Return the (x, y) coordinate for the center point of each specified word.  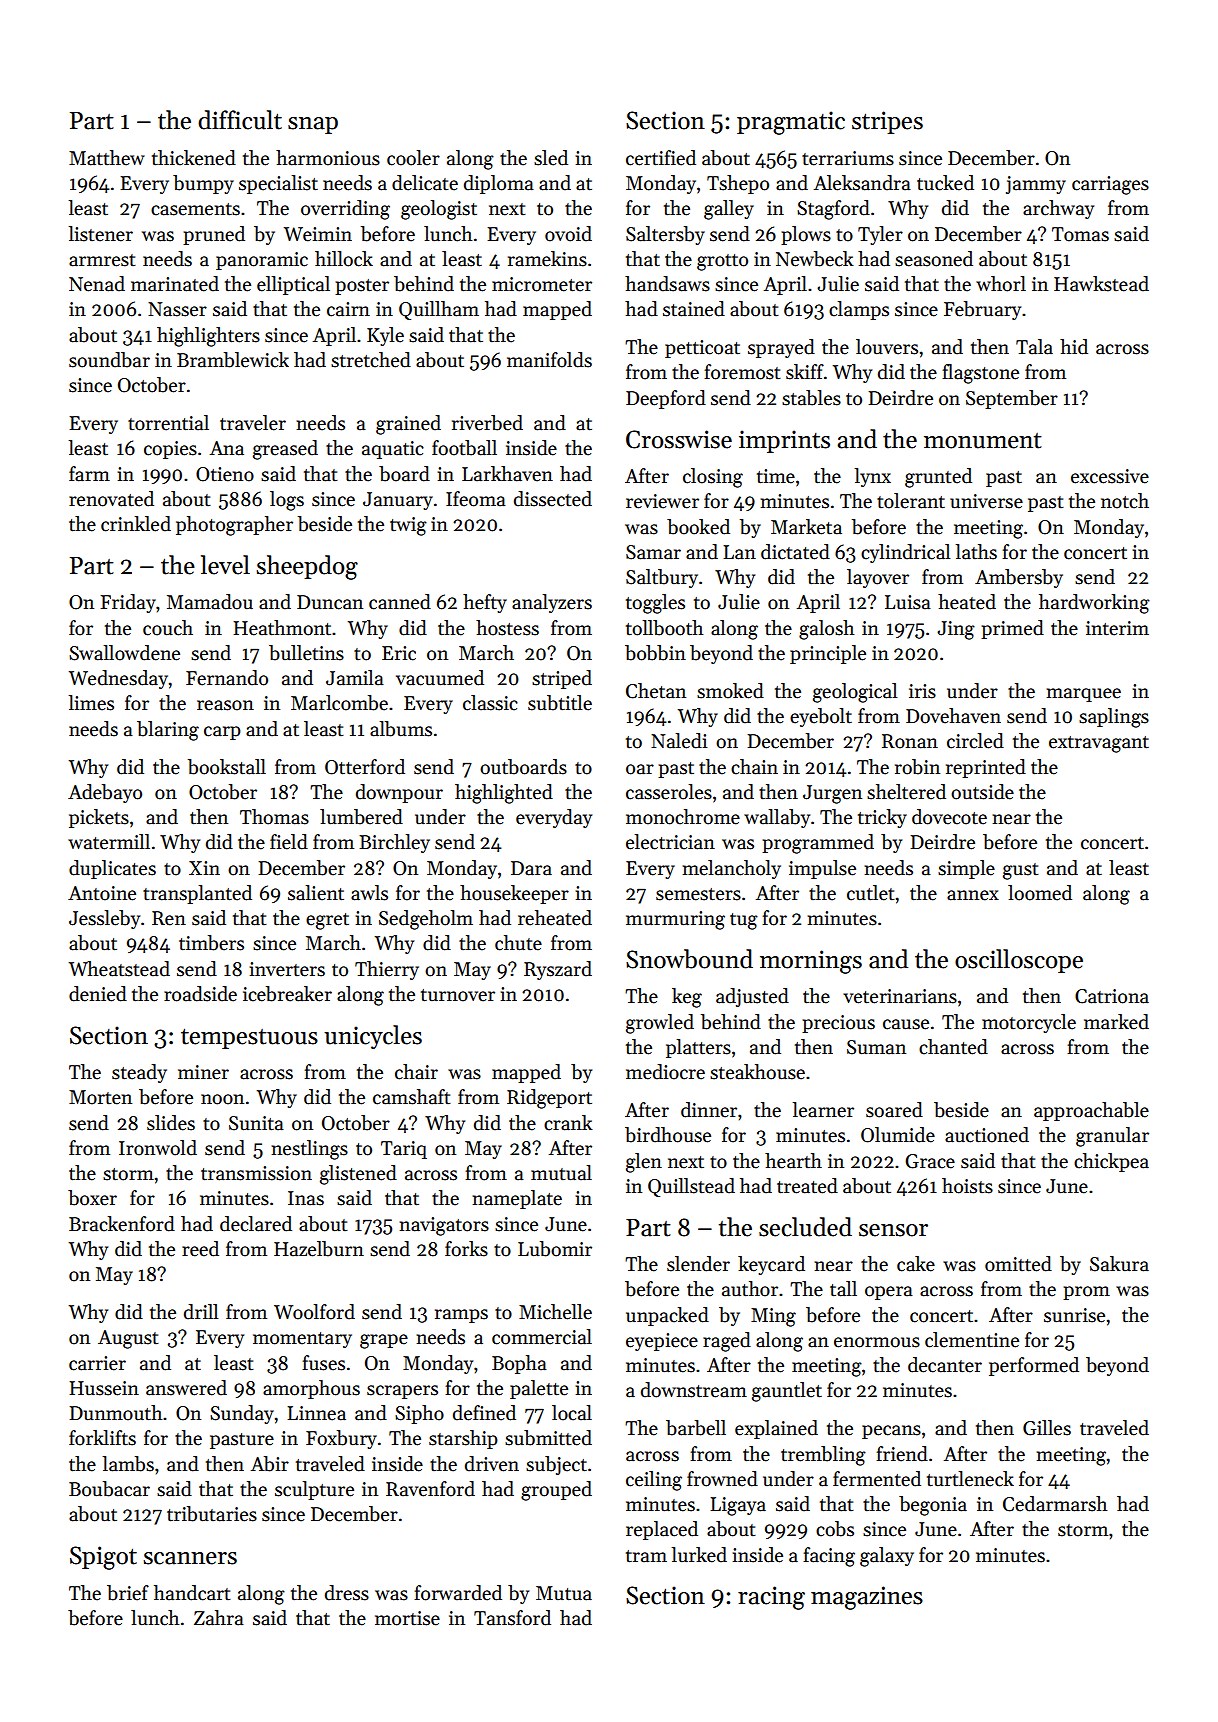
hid (1074, 347)
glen (644, 1163)
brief (128, 1593)
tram (646, 1556)
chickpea (1111, 1162)
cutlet (871, 893)
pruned (214, 235)
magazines (867, 1598)
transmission (256, 1173)
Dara (531, 868)
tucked (945, 183)
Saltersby (665, 235)
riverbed (487, 423)
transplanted (197, 894)
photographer (234, 526)
